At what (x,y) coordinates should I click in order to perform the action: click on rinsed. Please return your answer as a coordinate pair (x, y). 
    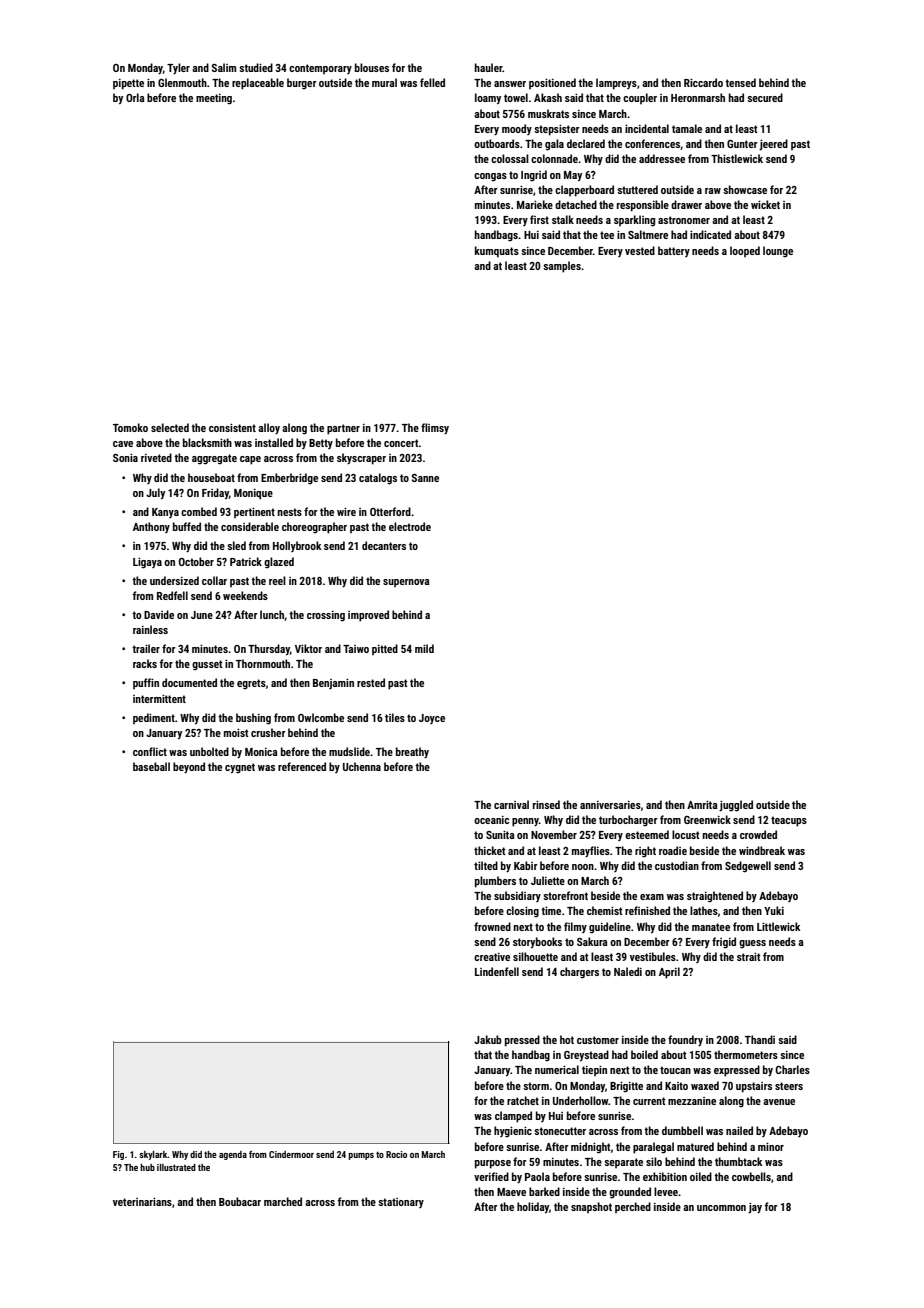
    Looking at the image, I should click on (546, 804).
